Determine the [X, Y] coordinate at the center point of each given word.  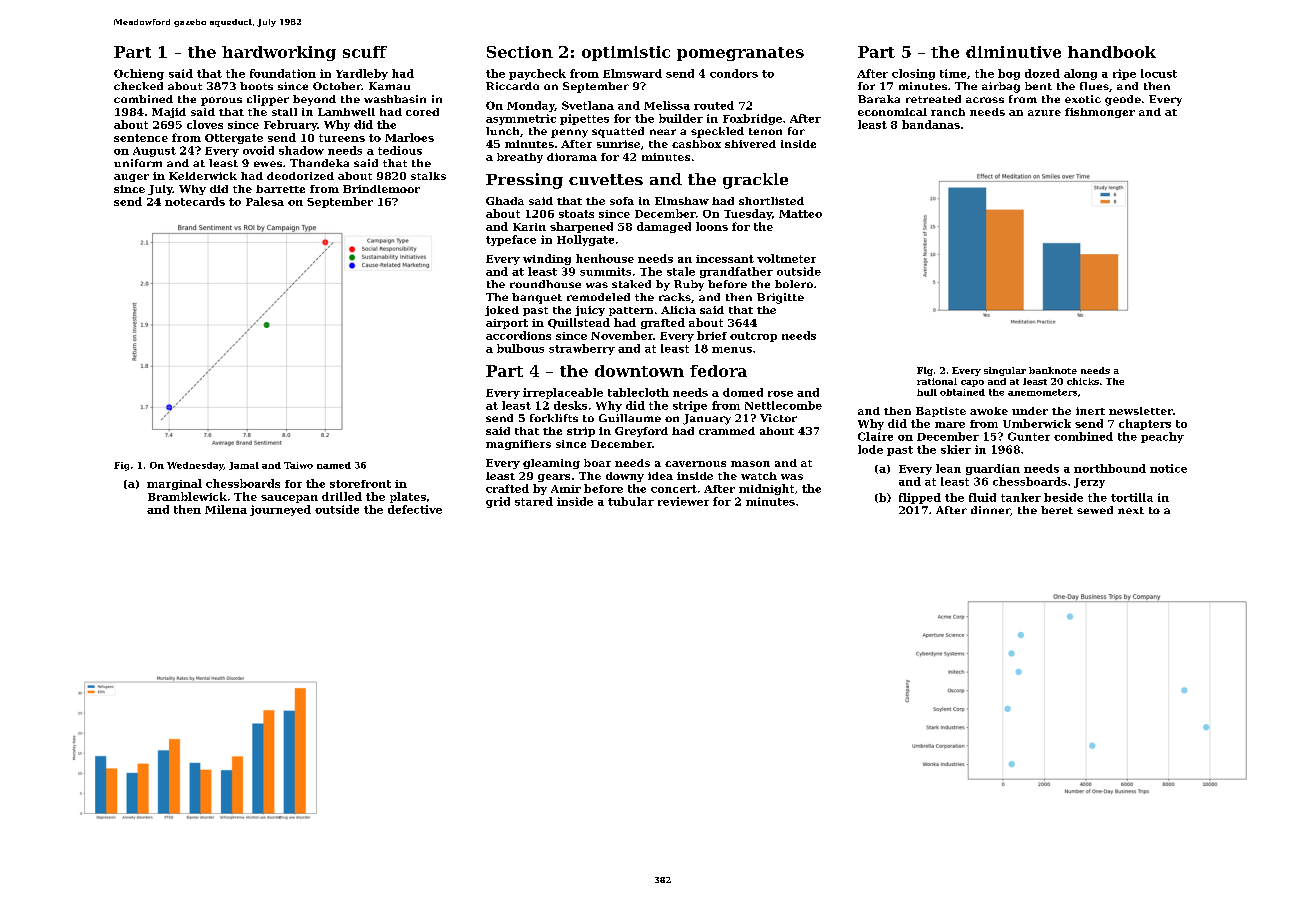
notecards [195, 201]
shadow [301, 150]
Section [520, 52]
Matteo [800, 214]
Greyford [641, 432]
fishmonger [1100, 113]
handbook [1112, 52]
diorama [572, 157]
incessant [725, 259]
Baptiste [941, 412]
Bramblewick [187, 496]
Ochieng [139, 74]
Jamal [244, 466]
